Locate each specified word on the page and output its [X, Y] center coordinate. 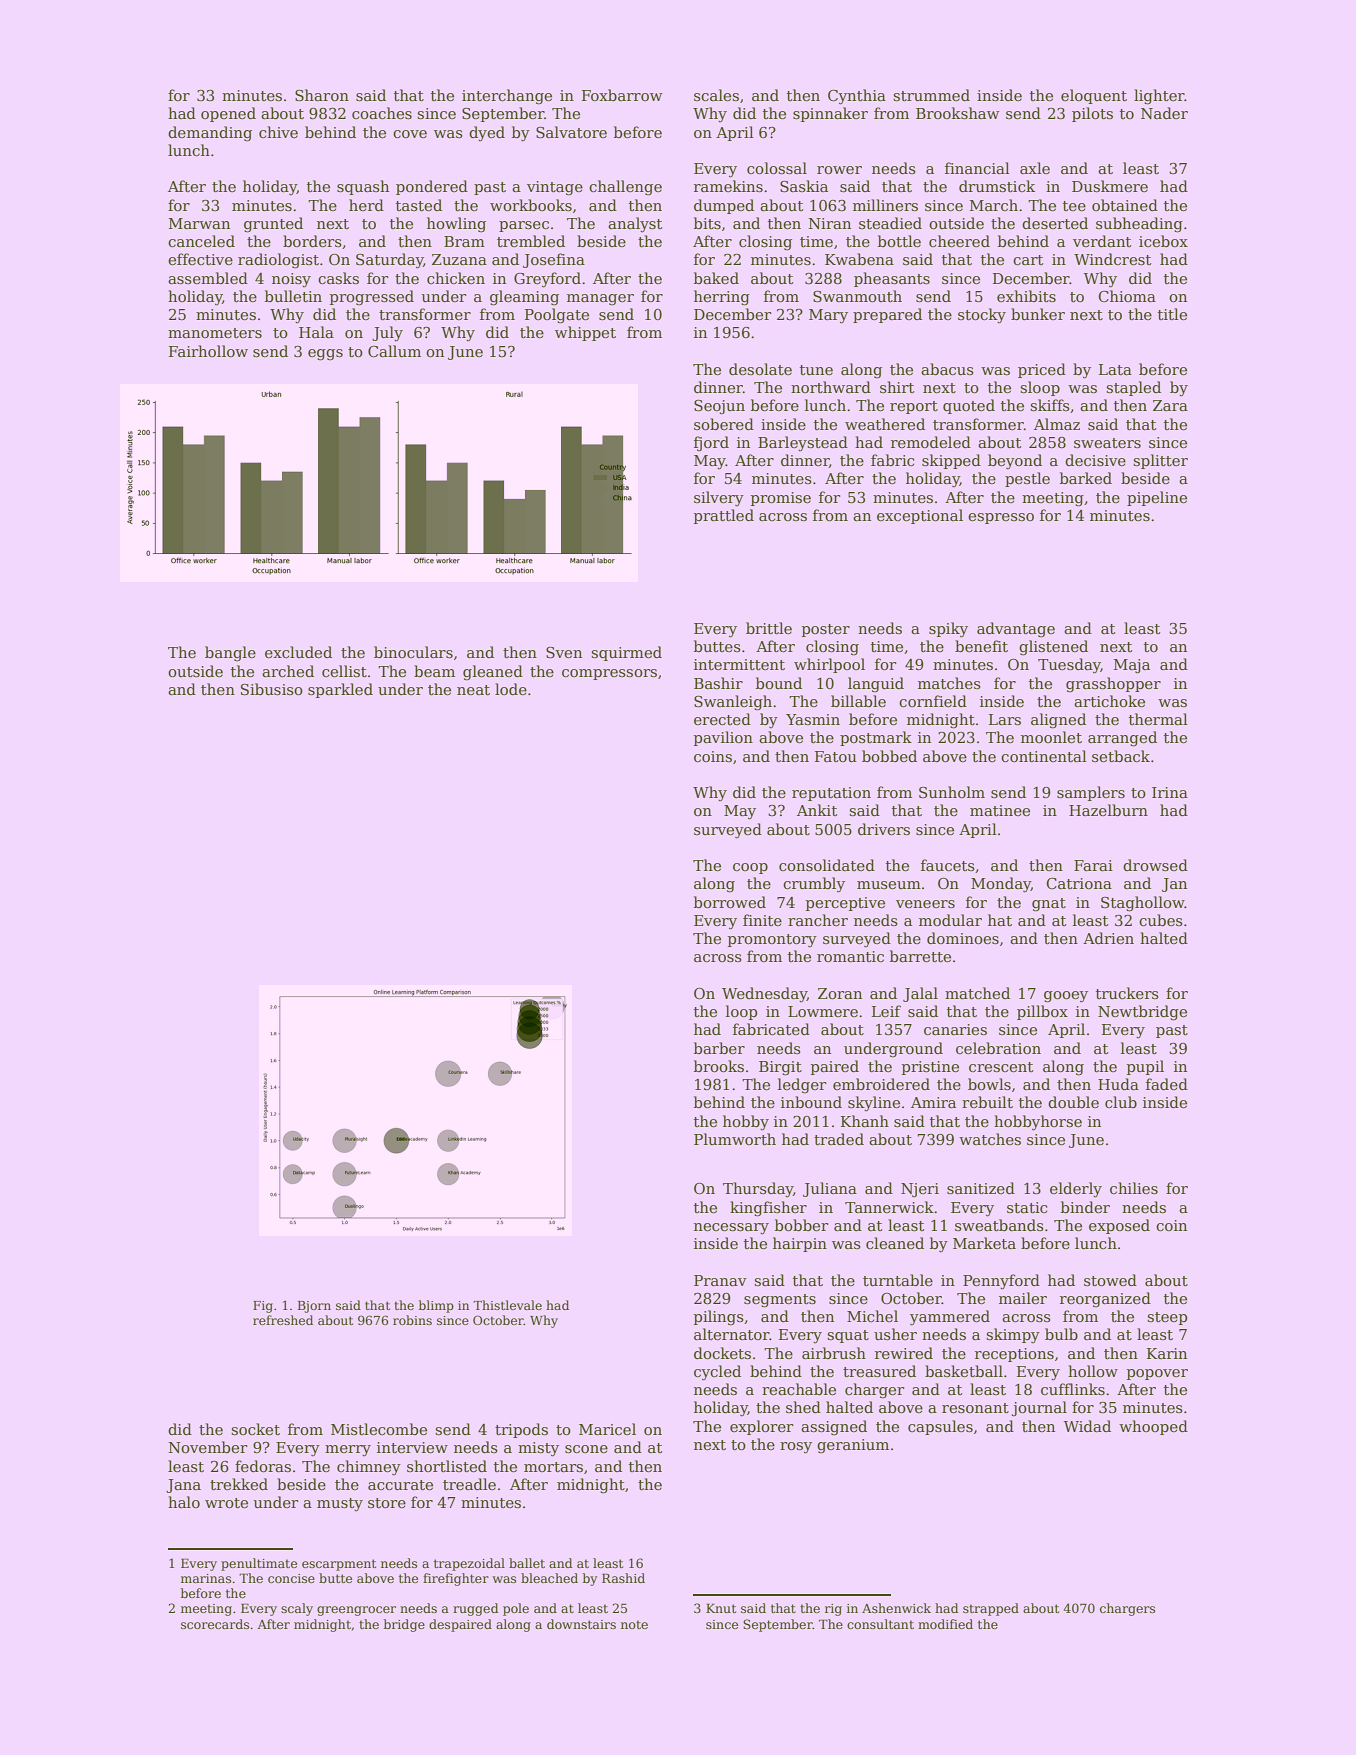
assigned [834, 1428]
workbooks [531, 205]
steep [1167, 1318]
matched [977, 993]
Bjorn [314, 1307]
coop [750, 868]
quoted [969, 406]
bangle [230, 654]
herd [366, 205]
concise [291, 1578]
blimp [436, 1306]
